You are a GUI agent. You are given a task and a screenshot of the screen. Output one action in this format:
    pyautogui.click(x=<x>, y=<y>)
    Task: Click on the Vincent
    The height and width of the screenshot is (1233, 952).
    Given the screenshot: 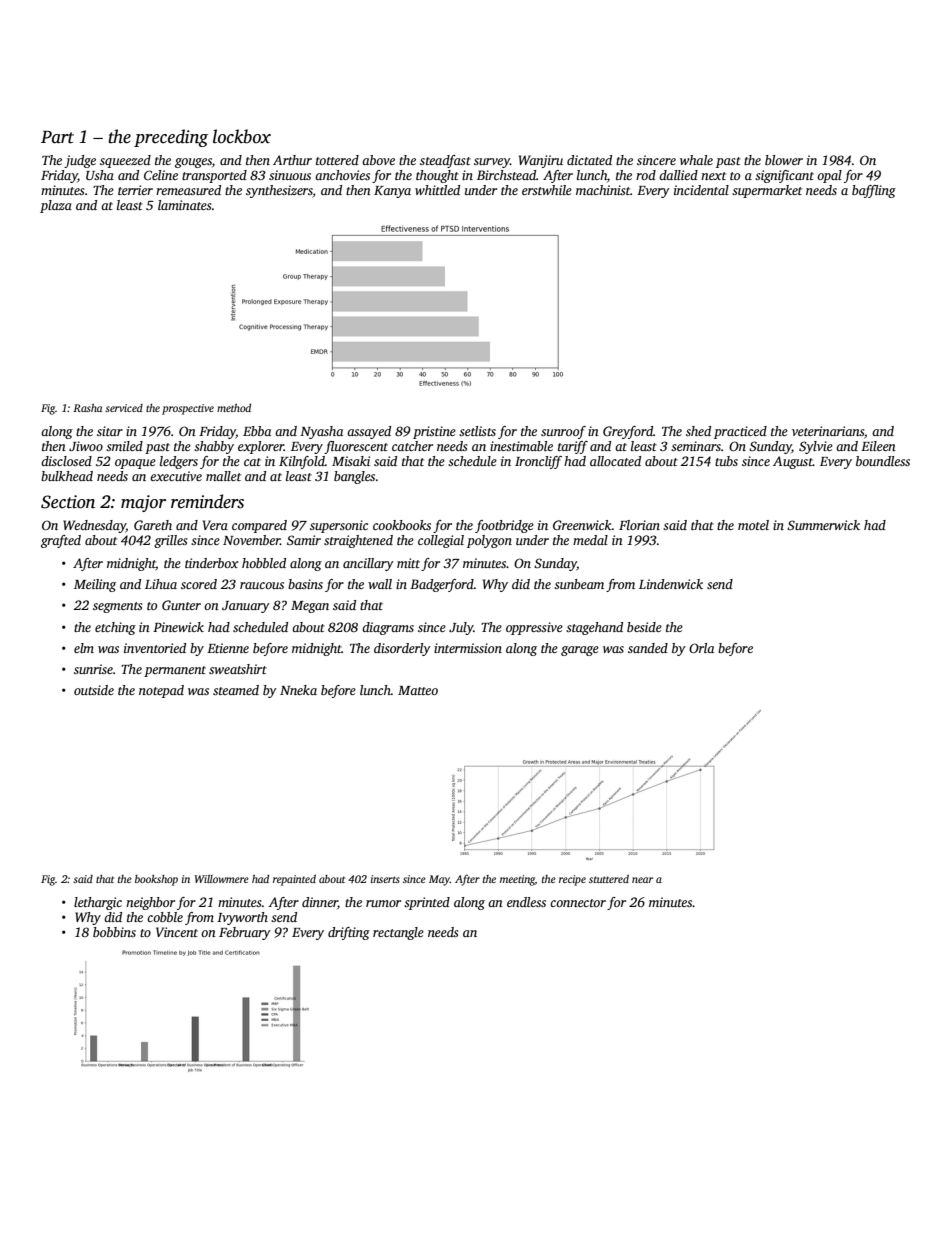 What is the action you would take?
    pyautogui.click(x=177, y=932)
